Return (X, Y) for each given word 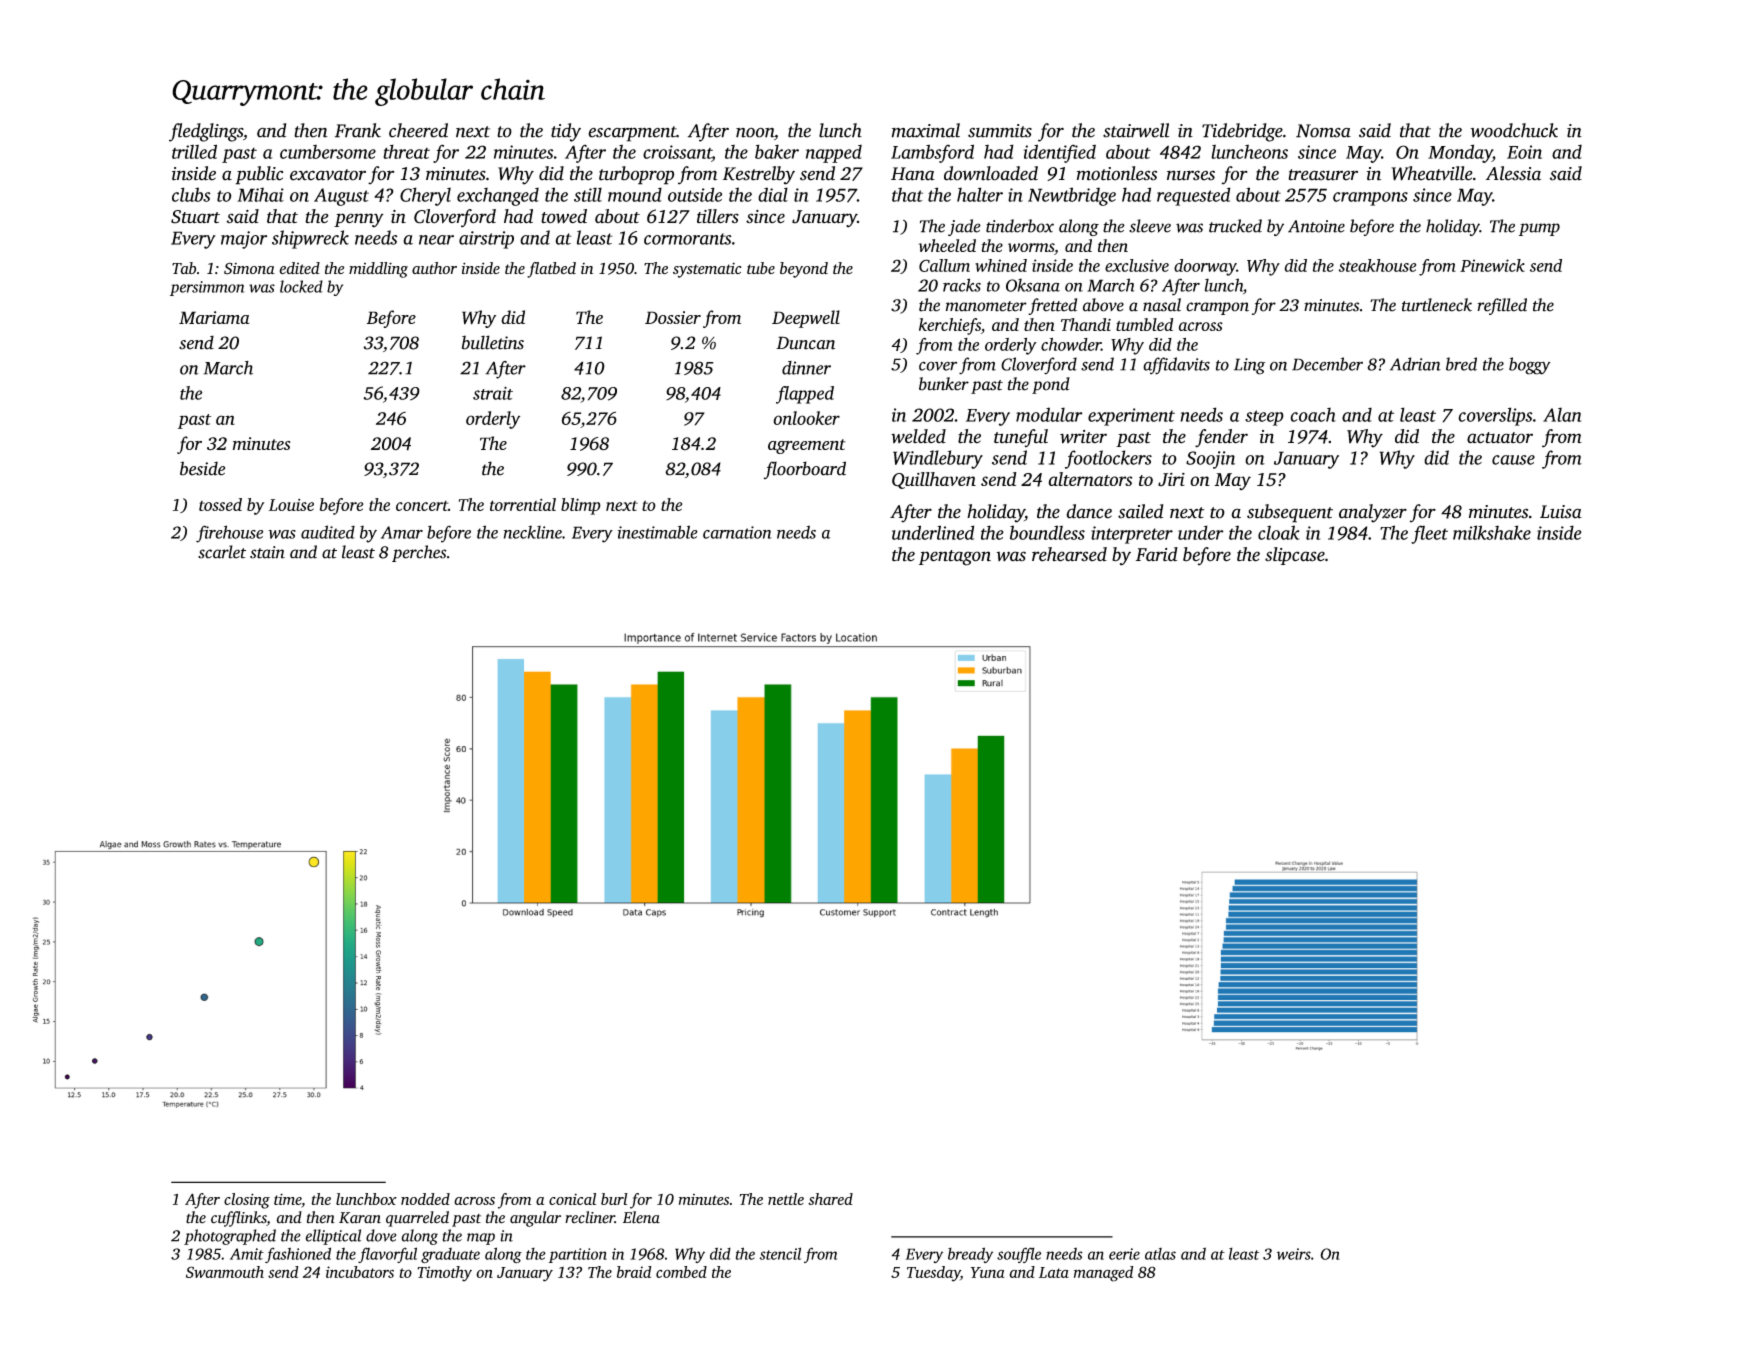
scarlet (222, 552)
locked (301, 286)
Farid (1157, 554)
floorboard (805, 470)
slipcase (1295, 556)
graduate (450, 1256)
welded (918, 436)
